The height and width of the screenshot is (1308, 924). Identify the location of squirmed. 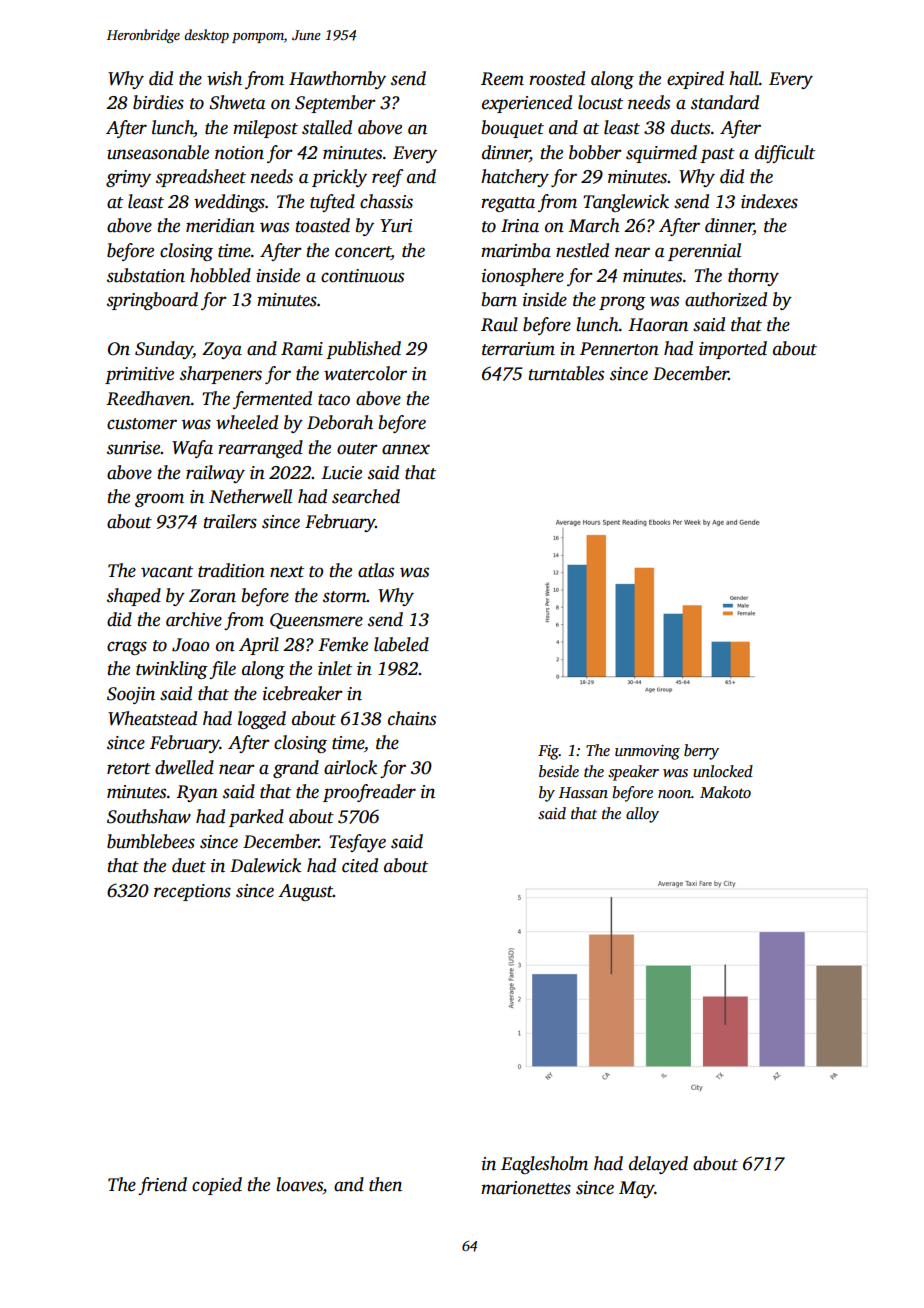
(661, 154).
